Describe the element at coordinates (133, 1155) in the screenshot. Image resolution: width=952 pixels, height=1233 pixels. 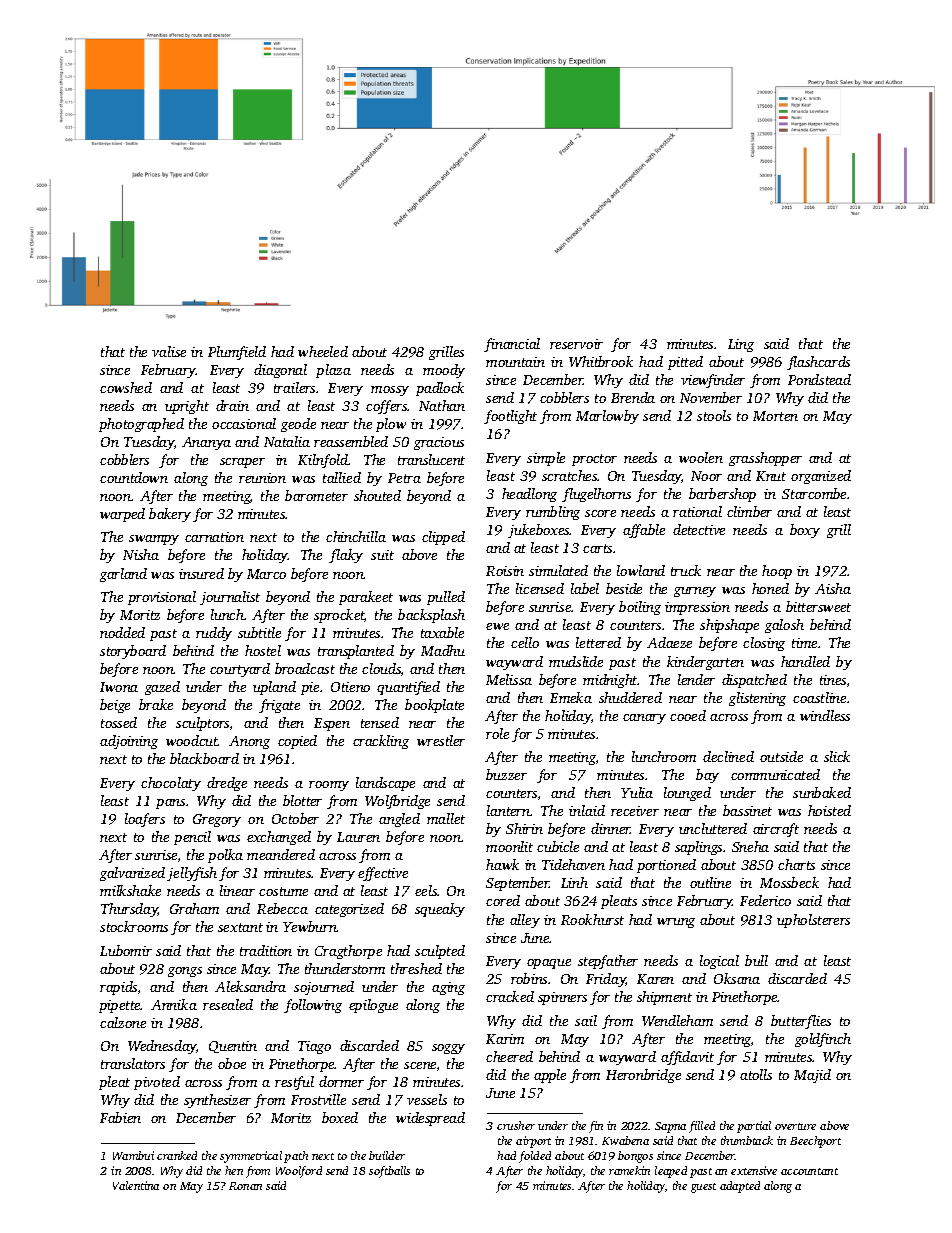
I see `Wambui` at that location.
